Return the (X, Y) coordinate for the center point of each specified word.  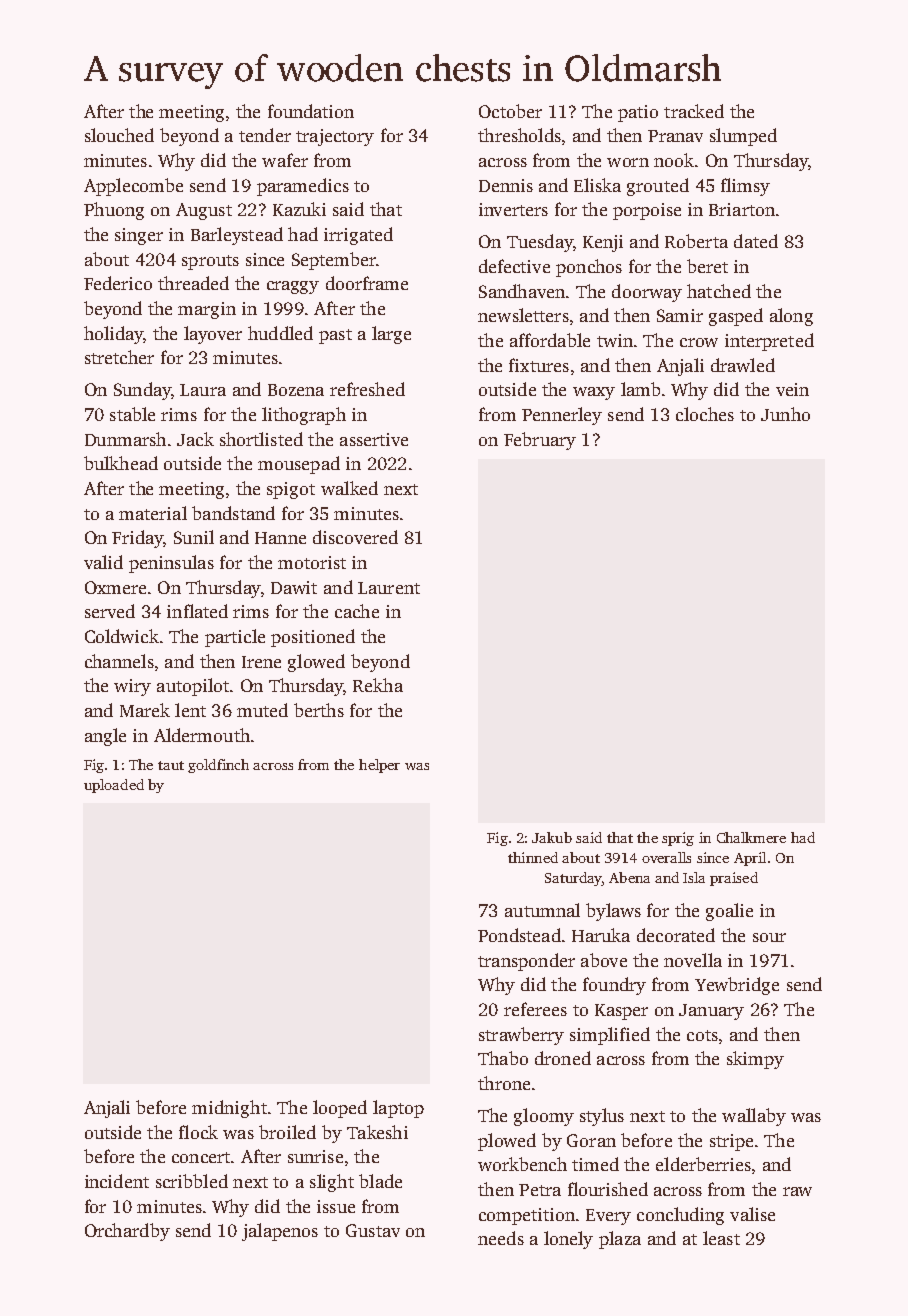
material (153, 513)
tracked (694, 111)
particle (235, 638)
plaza (620, 1240)
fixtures (539, 365)
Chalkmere (751, 837)
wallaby (754, 1117)
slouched (119, 135)
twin (615, 340)
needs (501, 1238)
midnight (229, 1109)
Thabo (503, 1058)
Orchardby (127, 1232)
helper (379, 766)
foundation (311, 111)
